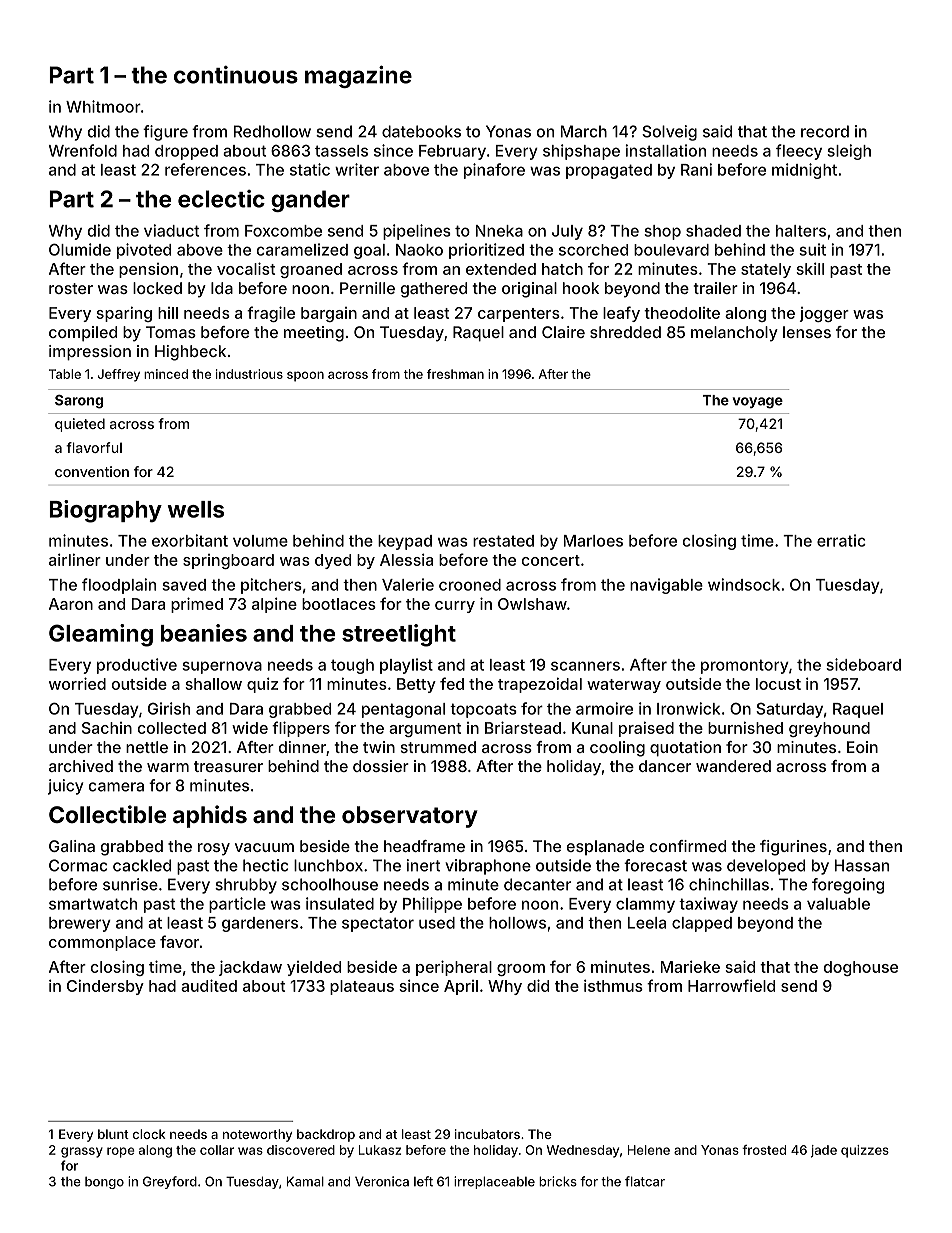 Image resolution: width=952 pixels, height=1233 pixels. I want to click on flatcar, so click(645, 1181).
